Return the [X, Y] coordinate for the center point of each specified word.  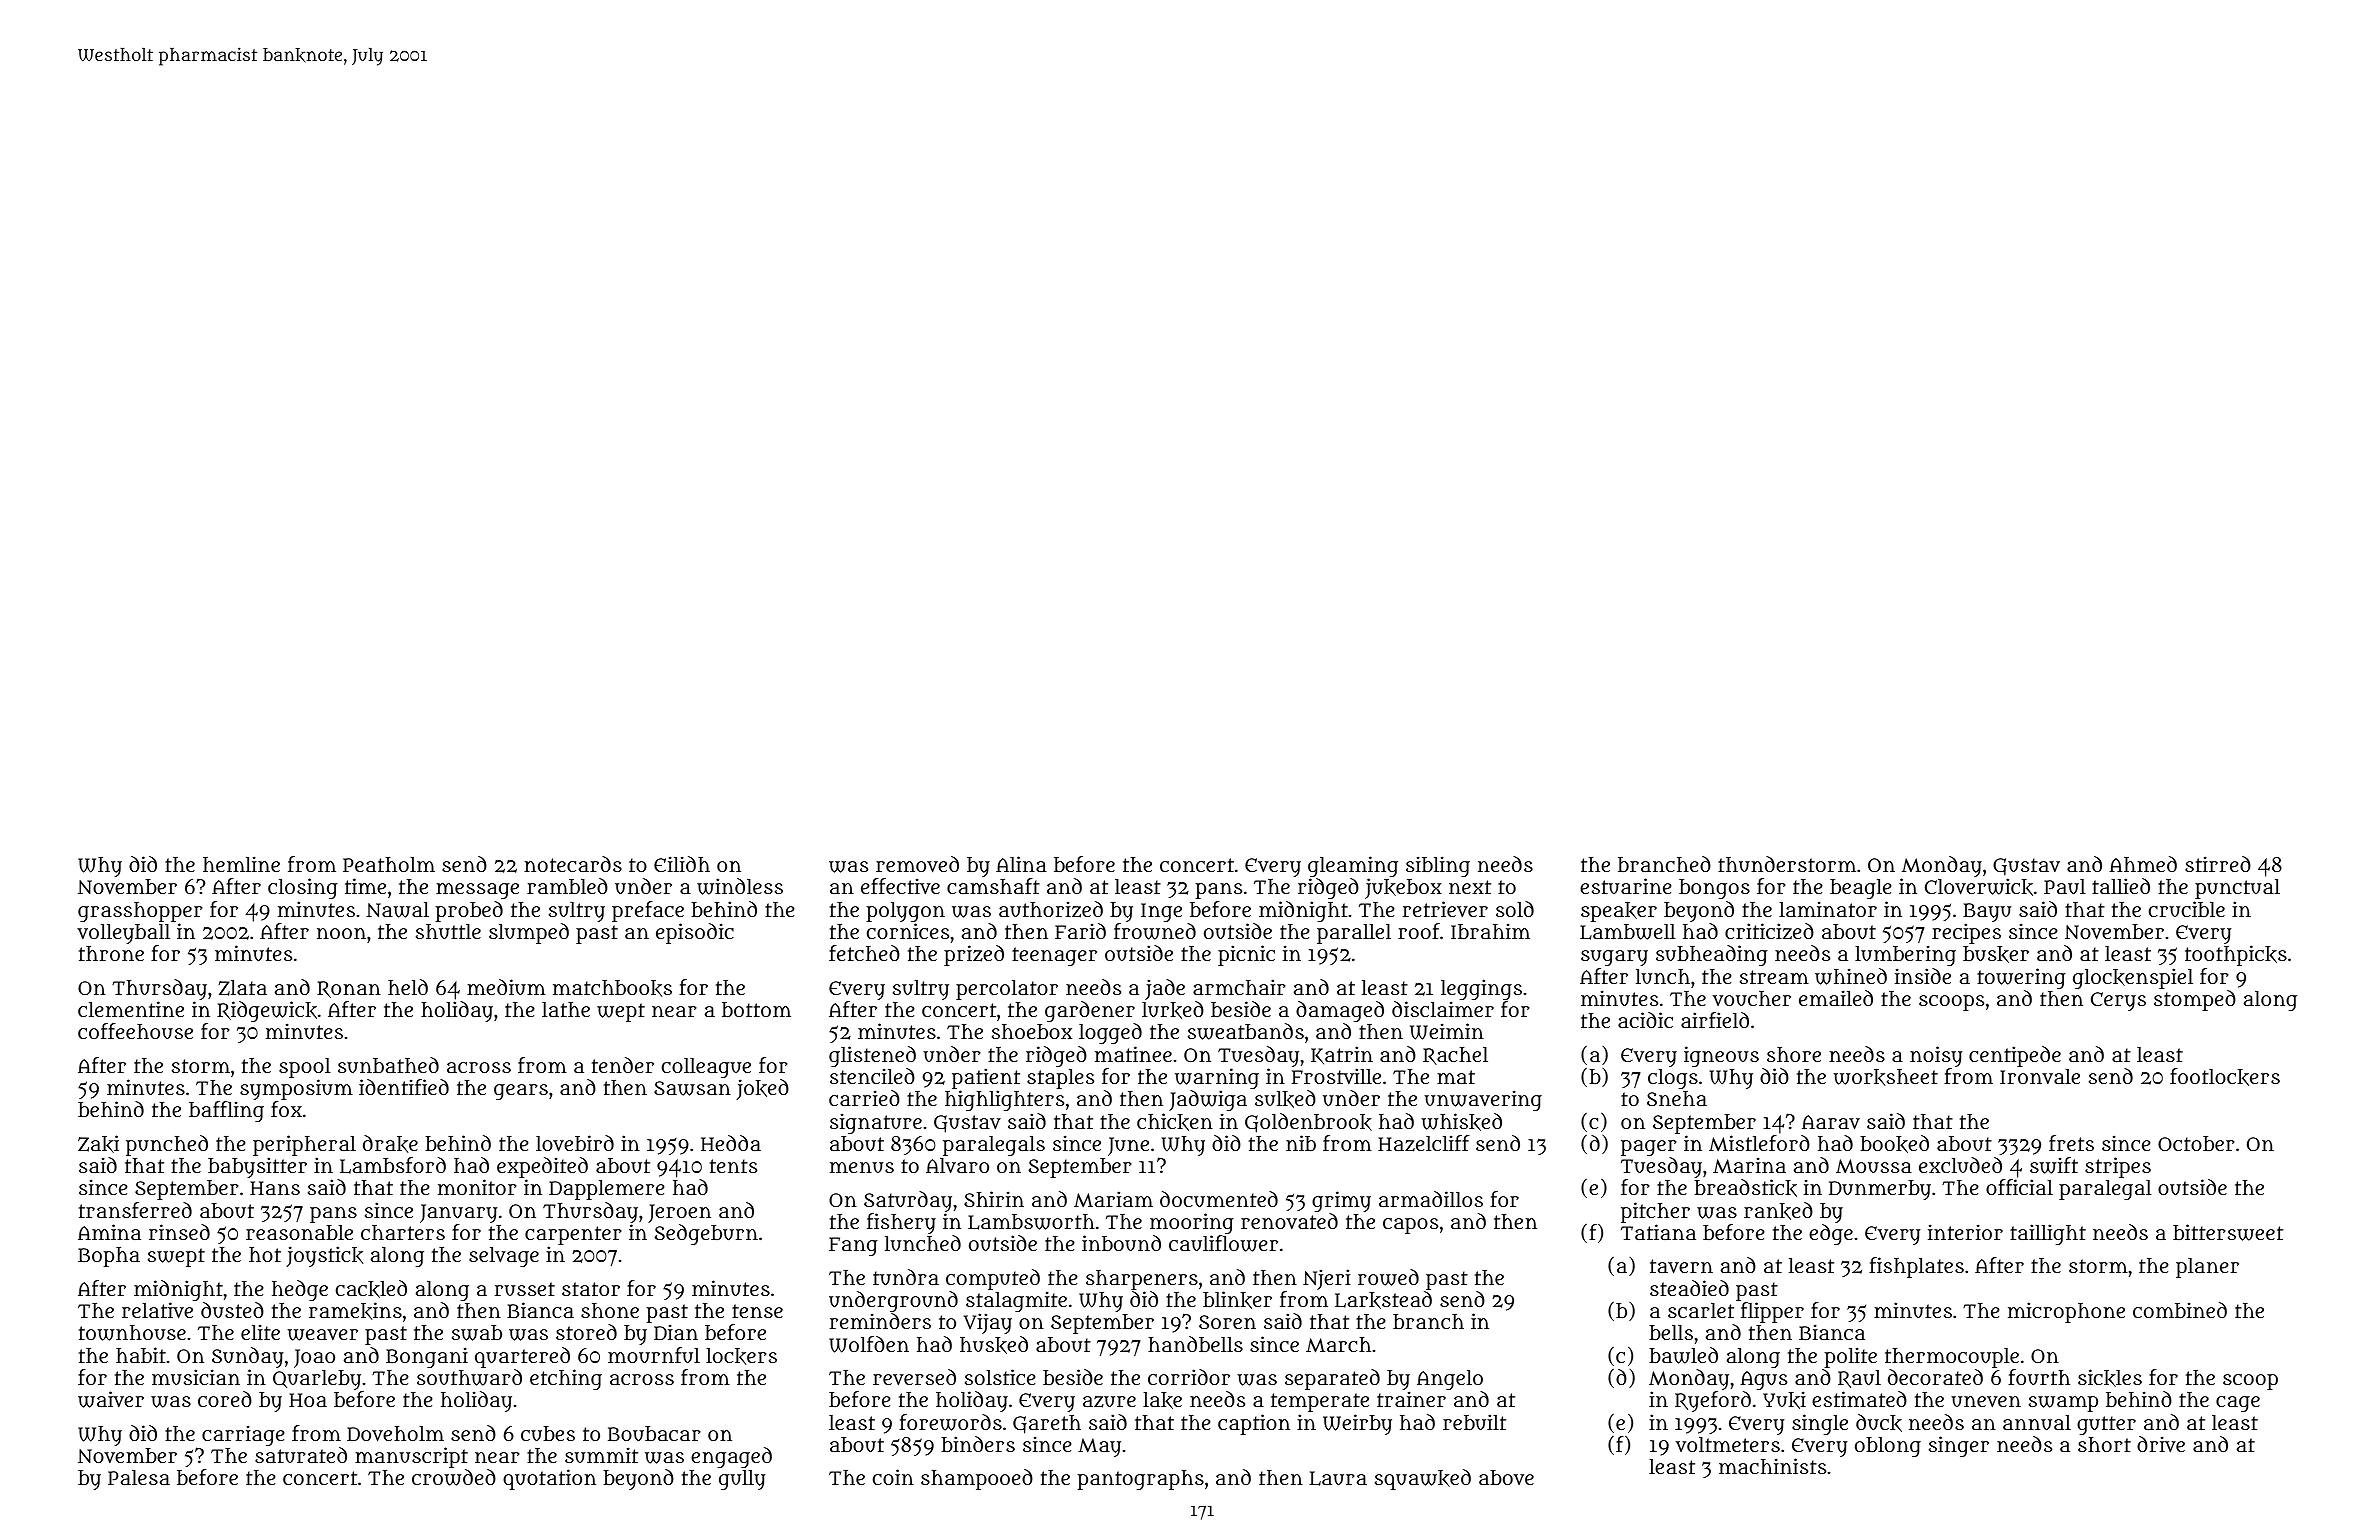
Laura [1338, 1478]
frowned [1155, 931]
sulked [1285, 1099]
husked [994, 1345]
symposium [296, 1089]
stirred [2218, 864]
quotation [549, 1479]
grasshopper [140, 912]
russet [525, 1289]
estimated [1859, 1399]
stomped [2195, 1000]
